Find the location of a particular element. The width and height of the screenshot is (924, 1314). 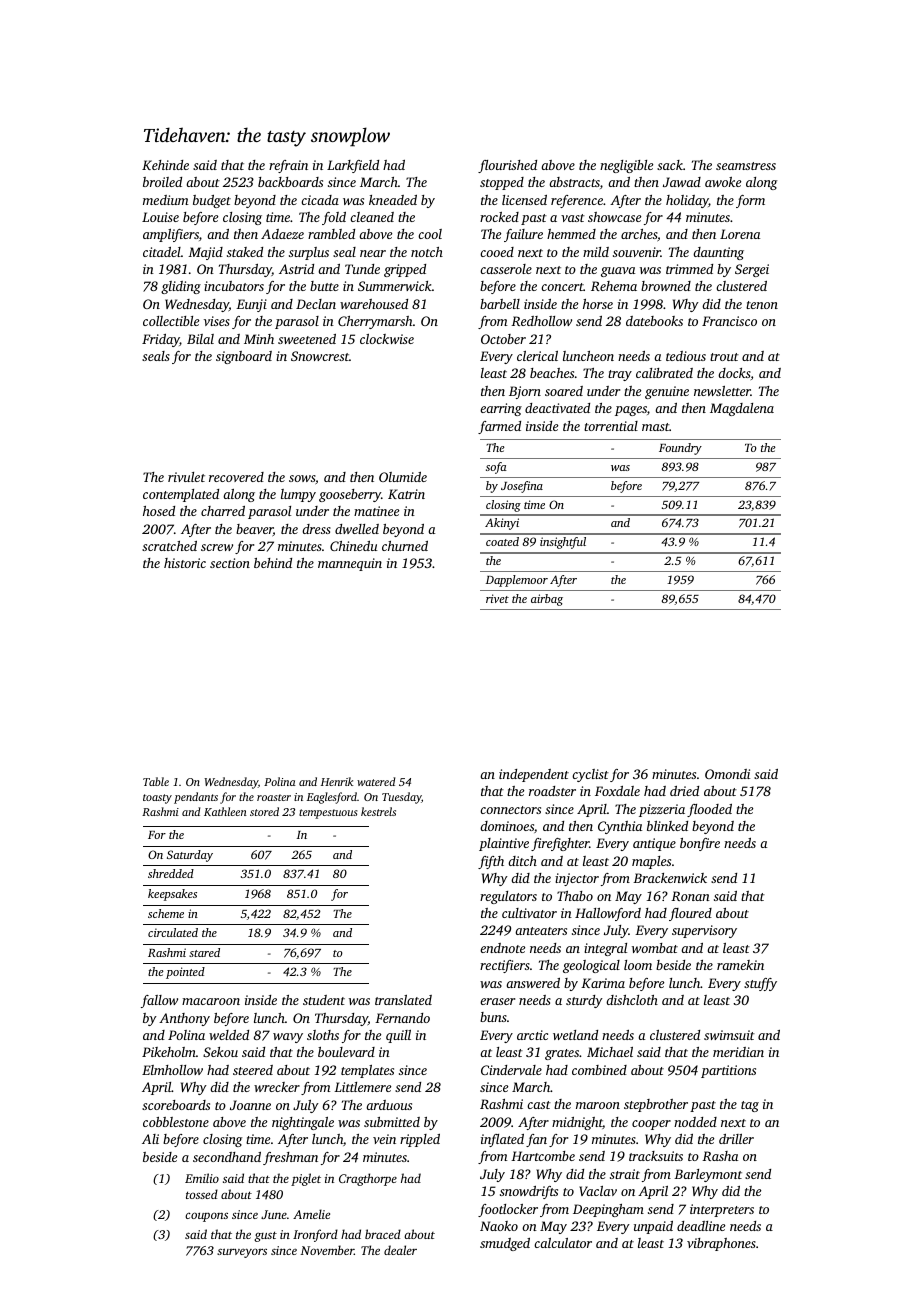

bonfire is located at coordinates (700, 844).
